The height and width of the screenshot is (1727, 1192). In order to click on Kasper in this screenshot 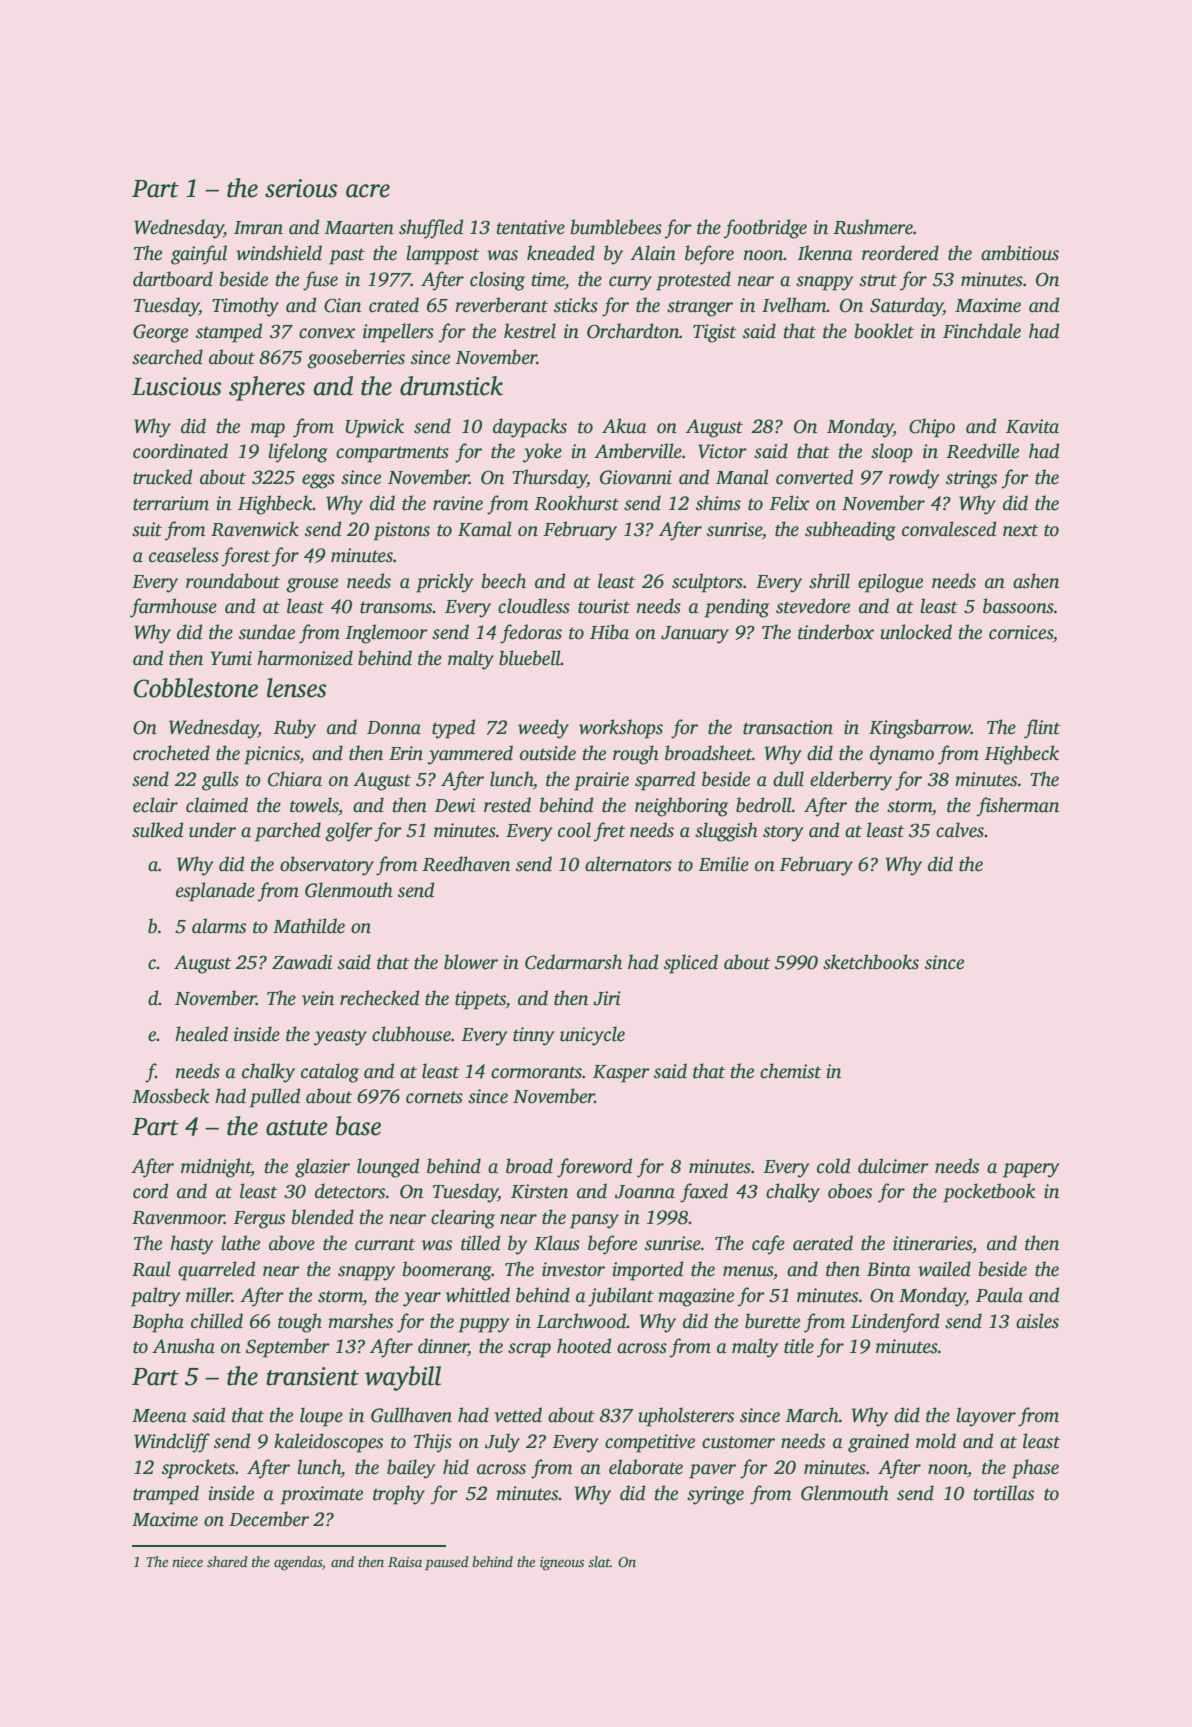, I will do `click(621, 1074)`.
